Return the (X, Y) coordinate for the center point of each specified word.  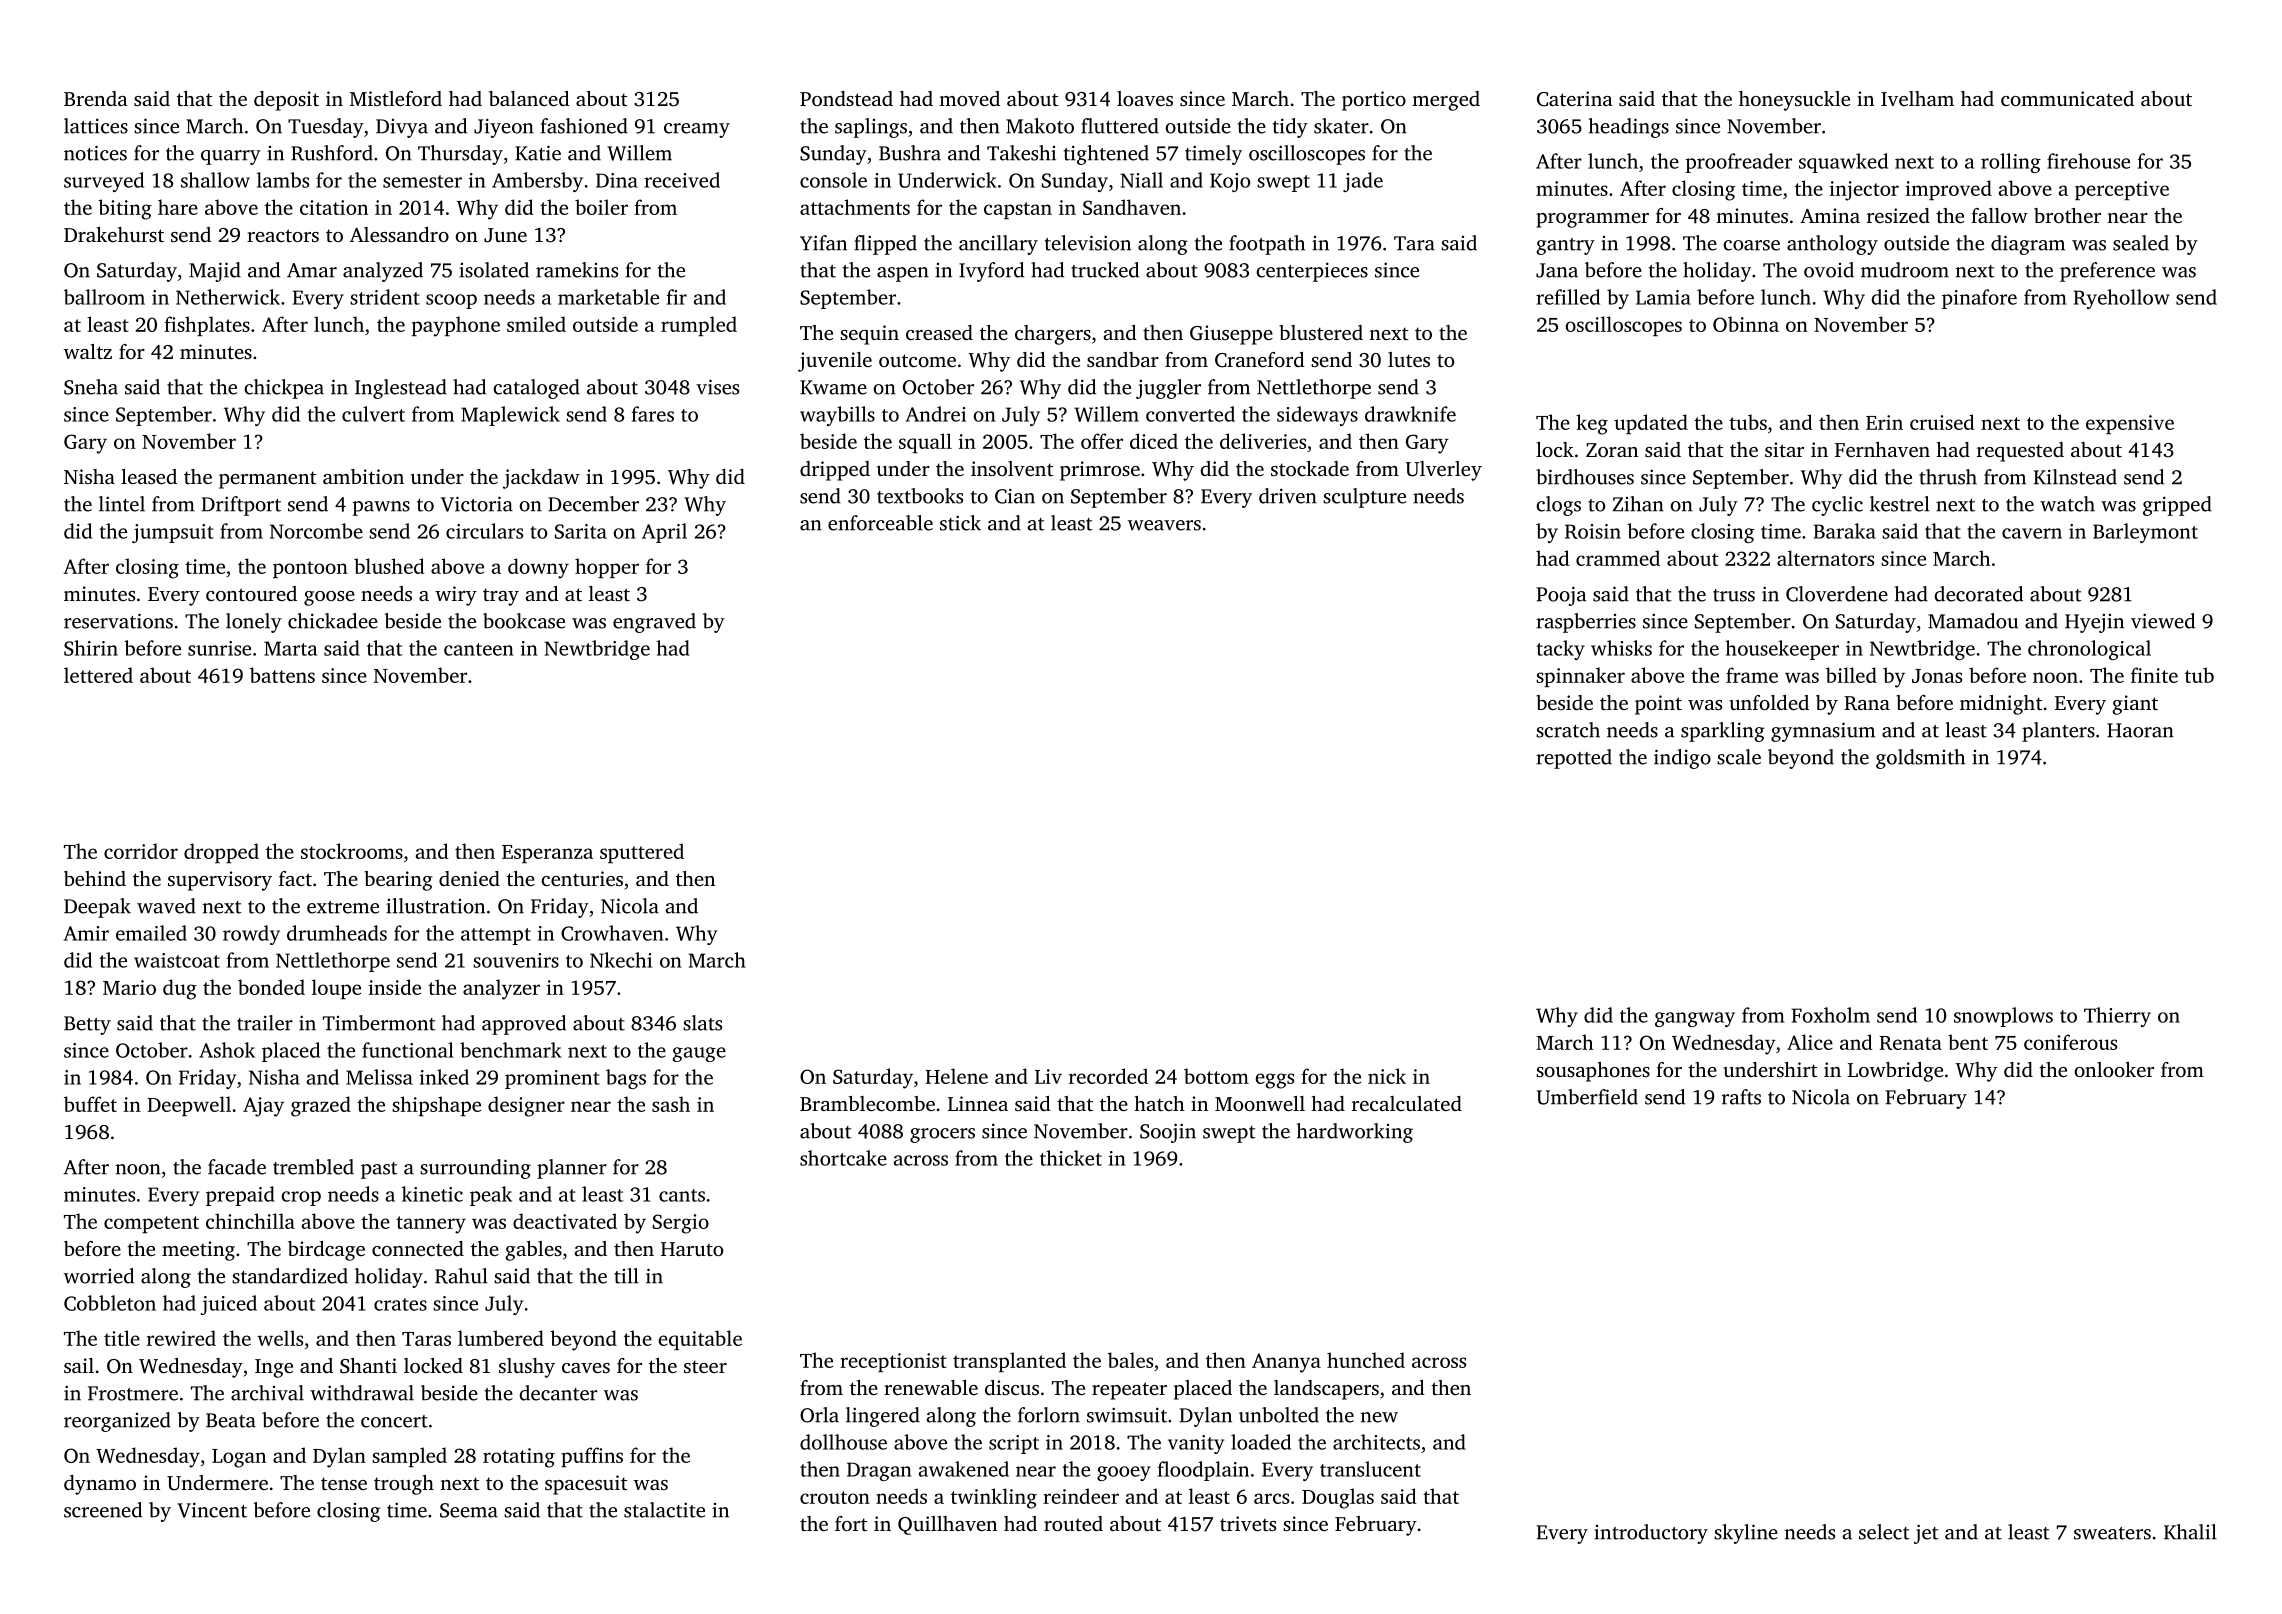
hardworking (1355, 1133)
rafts (1741, 1097)
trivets (1248, 1523)
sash (671, 1104)
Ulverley (1443, 471)
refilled (1568, 297)
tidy (1290, 128)
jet (1926, 1534)
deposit (286, 101)
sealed (2141, 243)
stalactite (664, 1510)
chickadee (333, 621)
